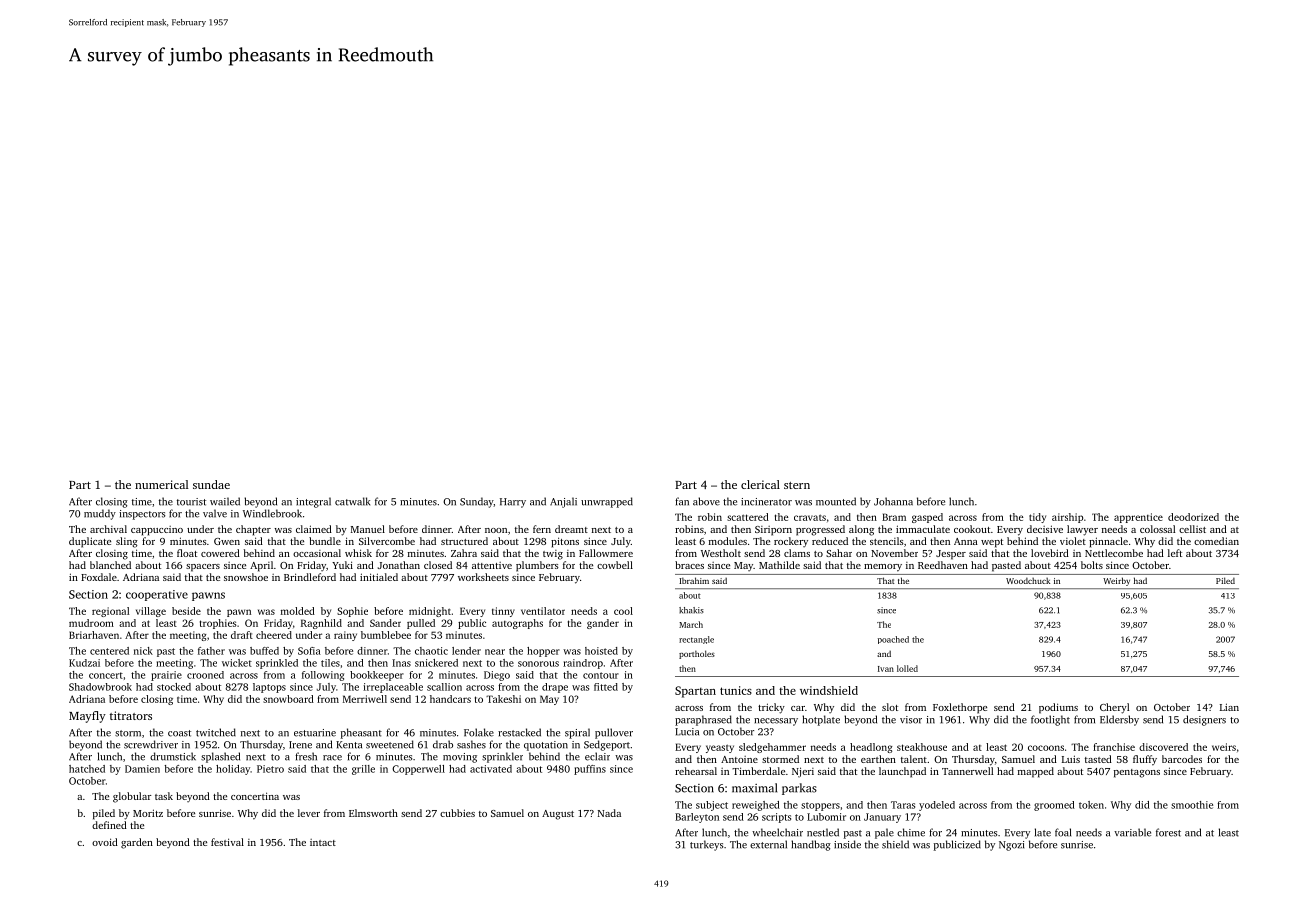 This image has width=1308, height=924. What do you see at coordinates (430, 612) in the image?
I see `midnight` at bounding box center [430, 612].
